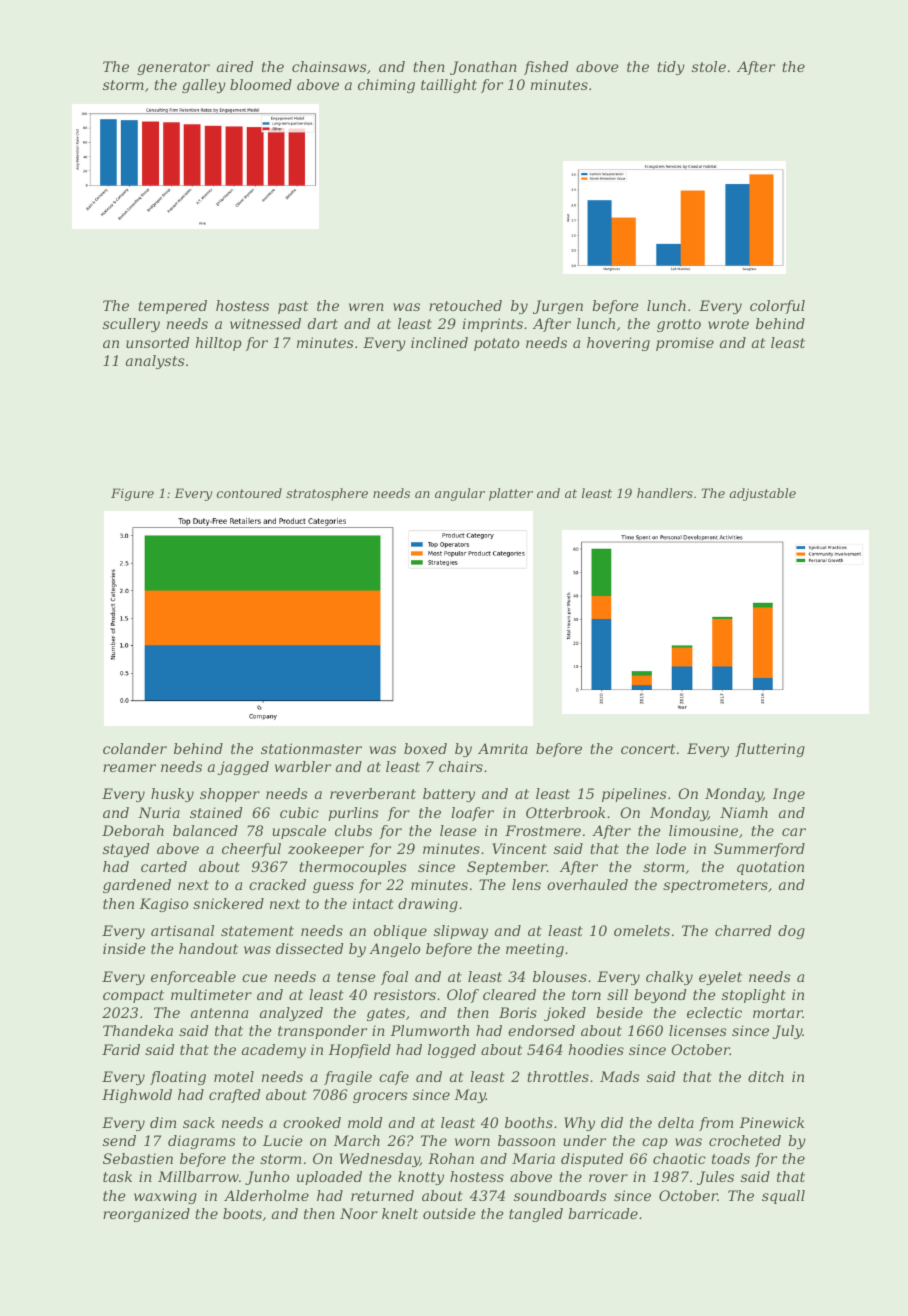 Image resolution: width=908 pixels, height=1316 pixels. Describe the element at coordinates (770, 750) in the screenshot. I see `fluttering` at that location.
